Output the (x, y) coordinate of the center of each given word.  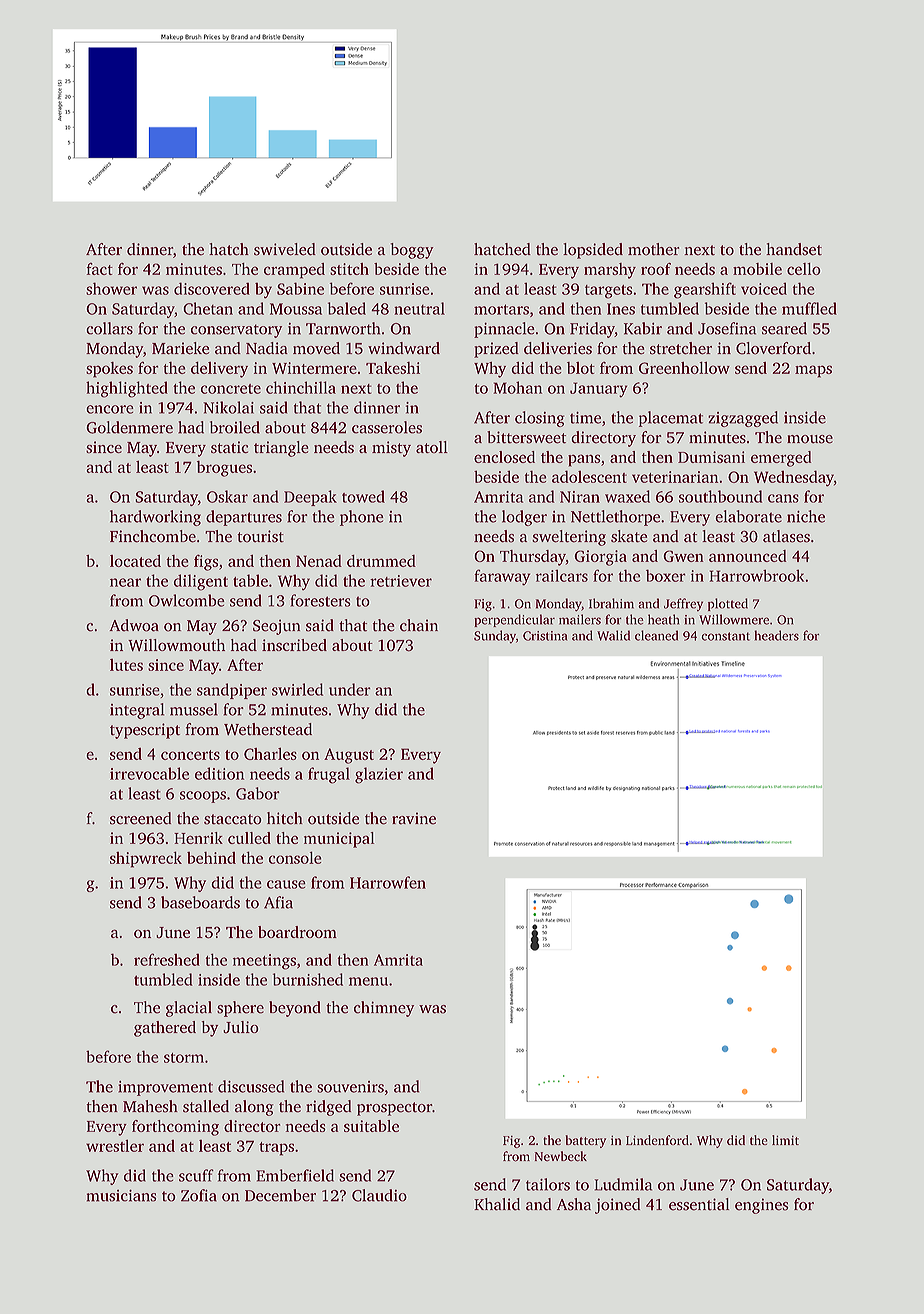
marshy (610, 271)
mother (653, 249)
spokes (109, 370)
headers (776, 635)
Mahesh (150, 1106)
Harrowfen (388, 882)
